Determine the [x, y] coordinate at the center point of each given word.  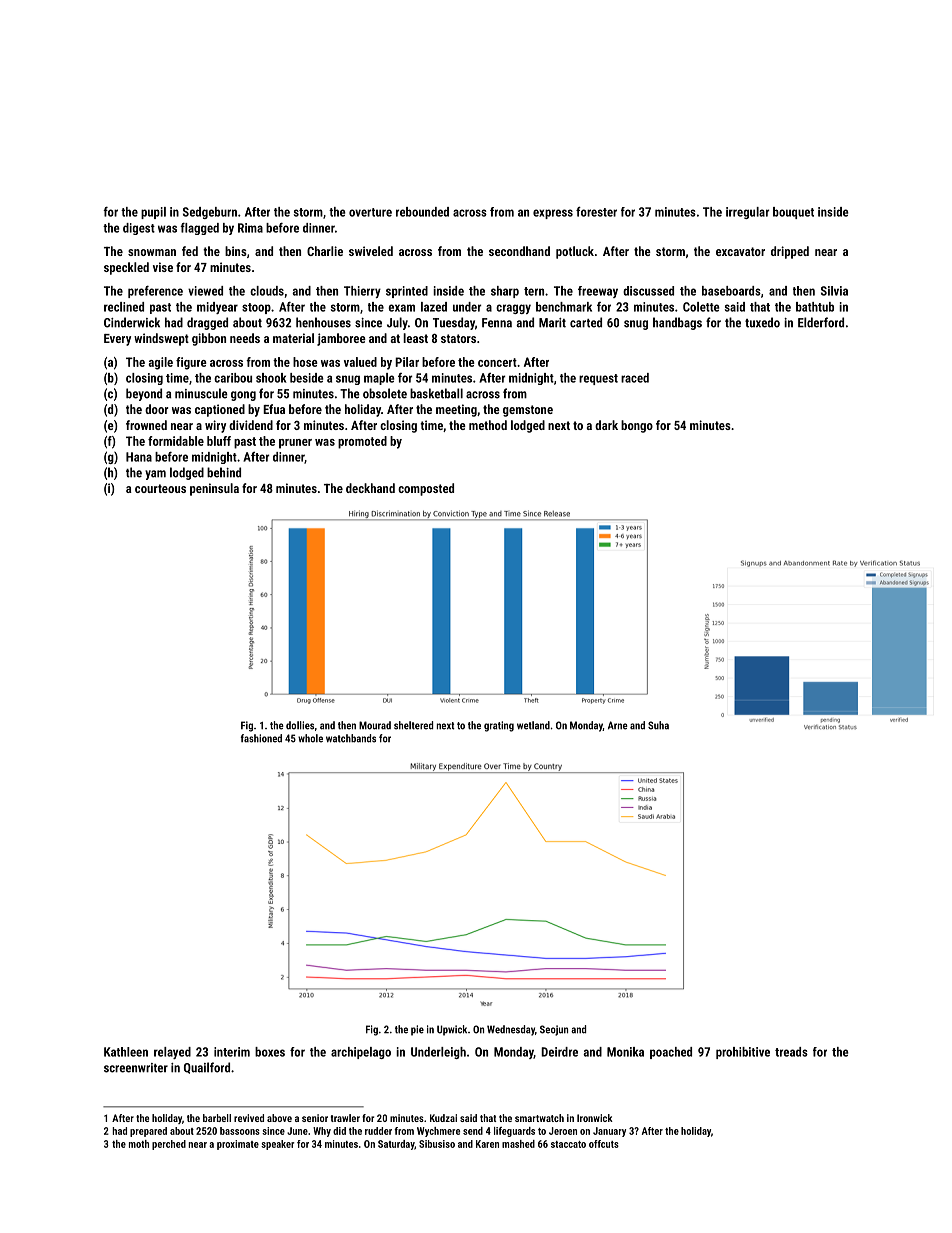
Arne [618, 725]
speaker [277, 1145]
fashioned [261, 738]
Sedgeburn [210, 213]
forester [596, 212]
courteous [160, 488]
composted [426, 489]
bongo [637, 426]
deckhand [370, 488]
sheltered [413, 725]
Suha [658, 725]
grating [499, 726]
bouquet [793, 213]
